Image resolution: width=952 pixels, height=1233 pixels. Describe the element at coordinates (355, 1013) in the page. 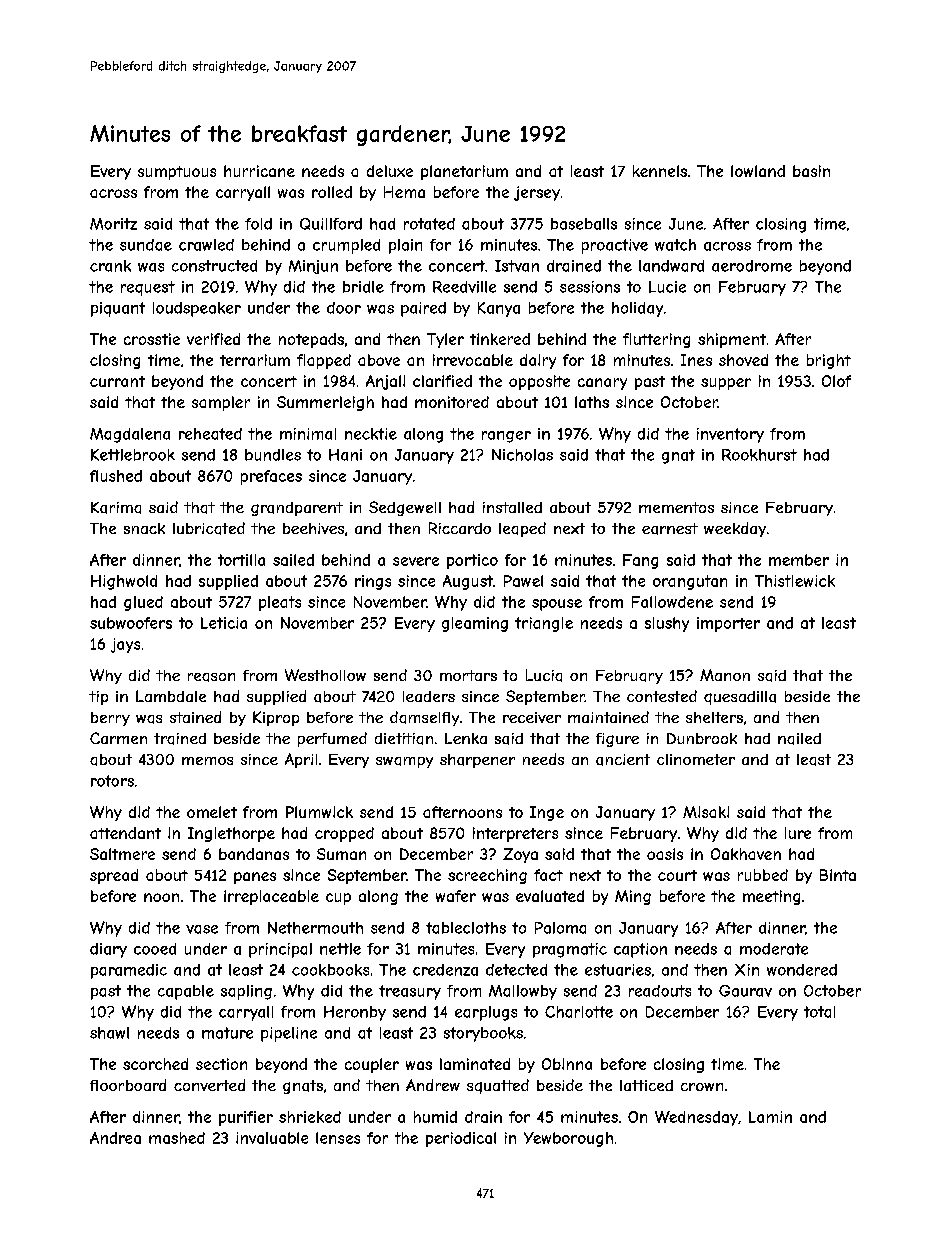

I see `Heronby` at that location.
